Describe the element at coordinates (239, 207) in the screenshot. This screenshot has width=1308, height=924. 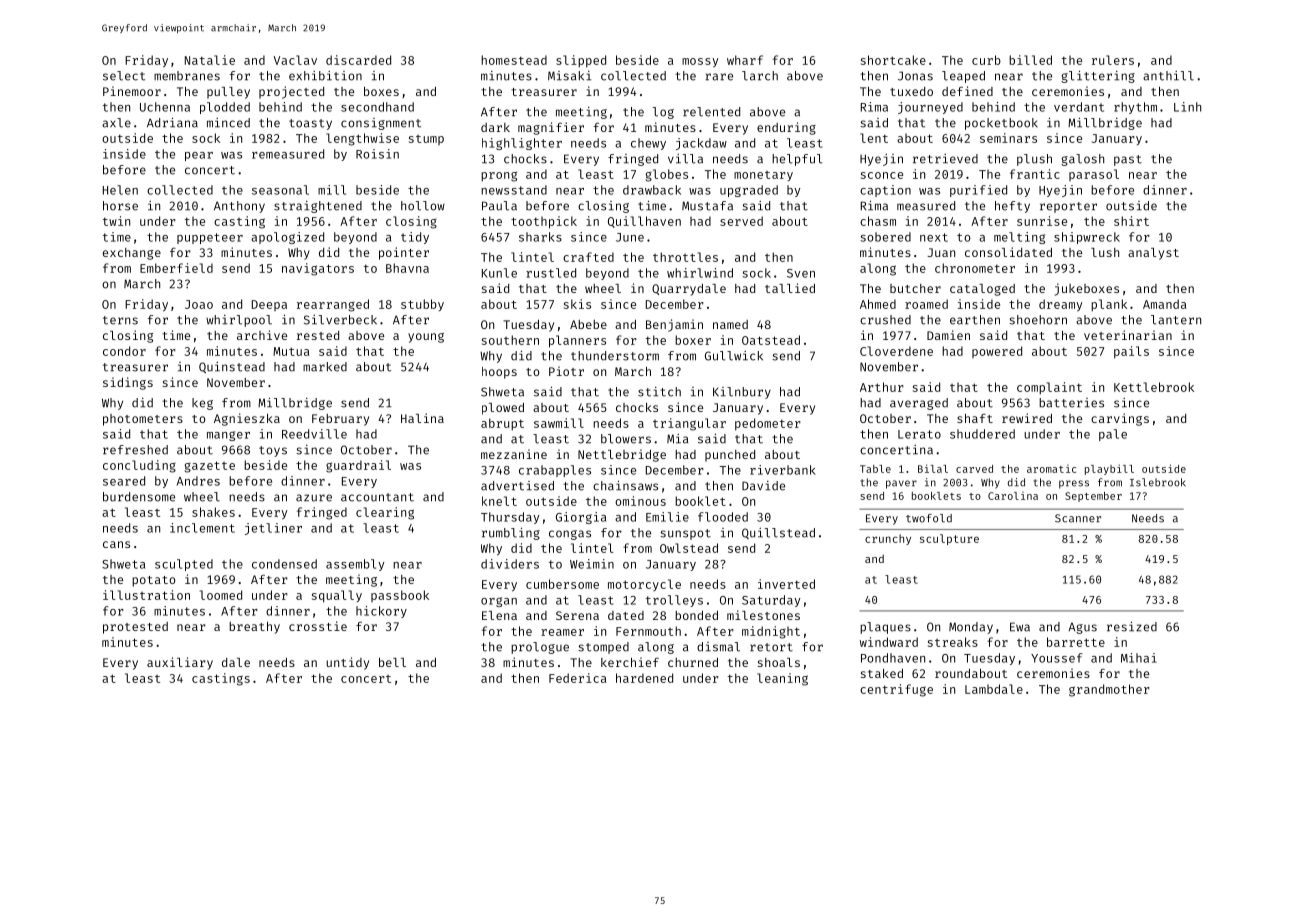
I see `Anthony` at that location.
